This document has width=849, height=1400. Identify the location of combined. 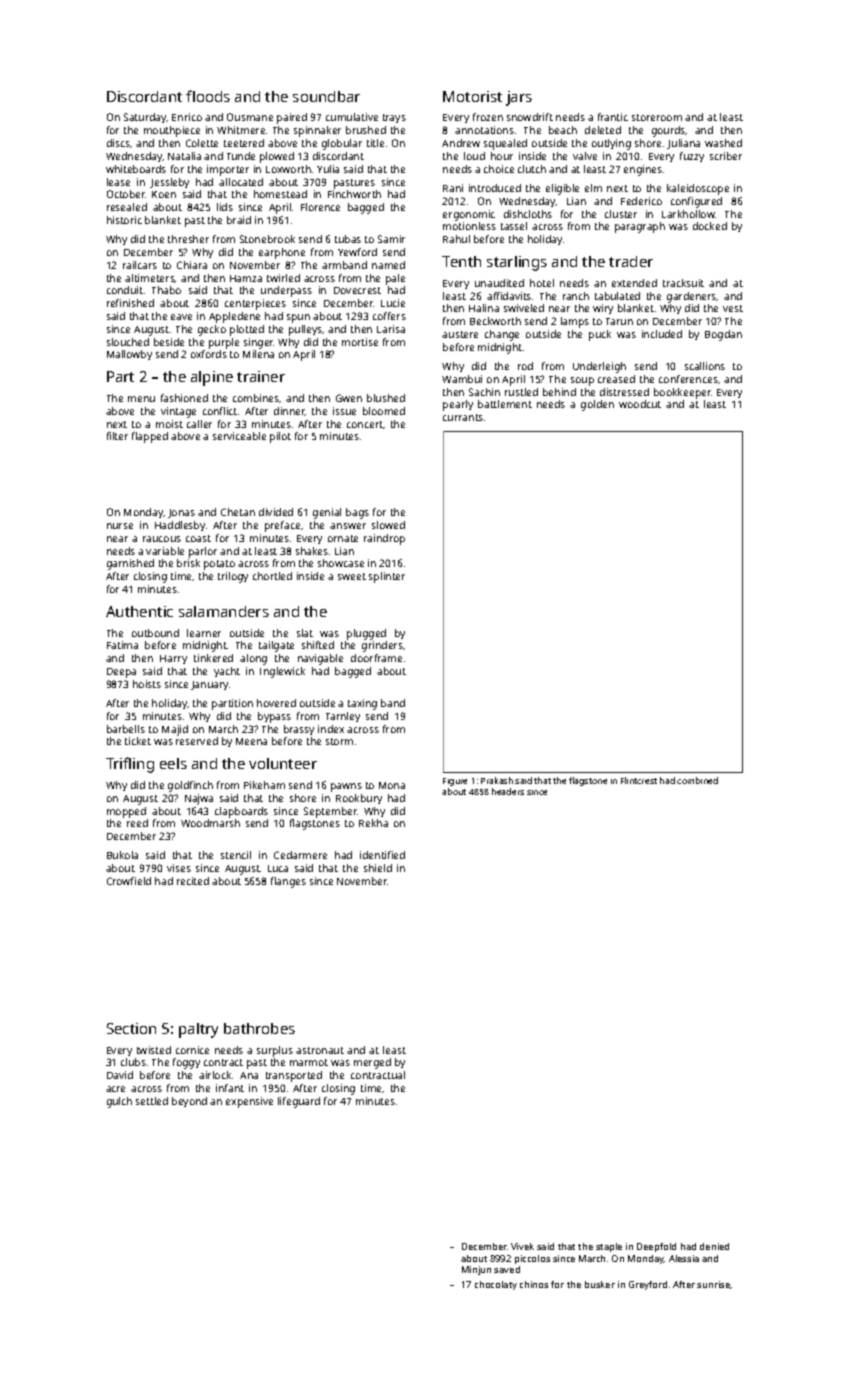
(697, 780).
